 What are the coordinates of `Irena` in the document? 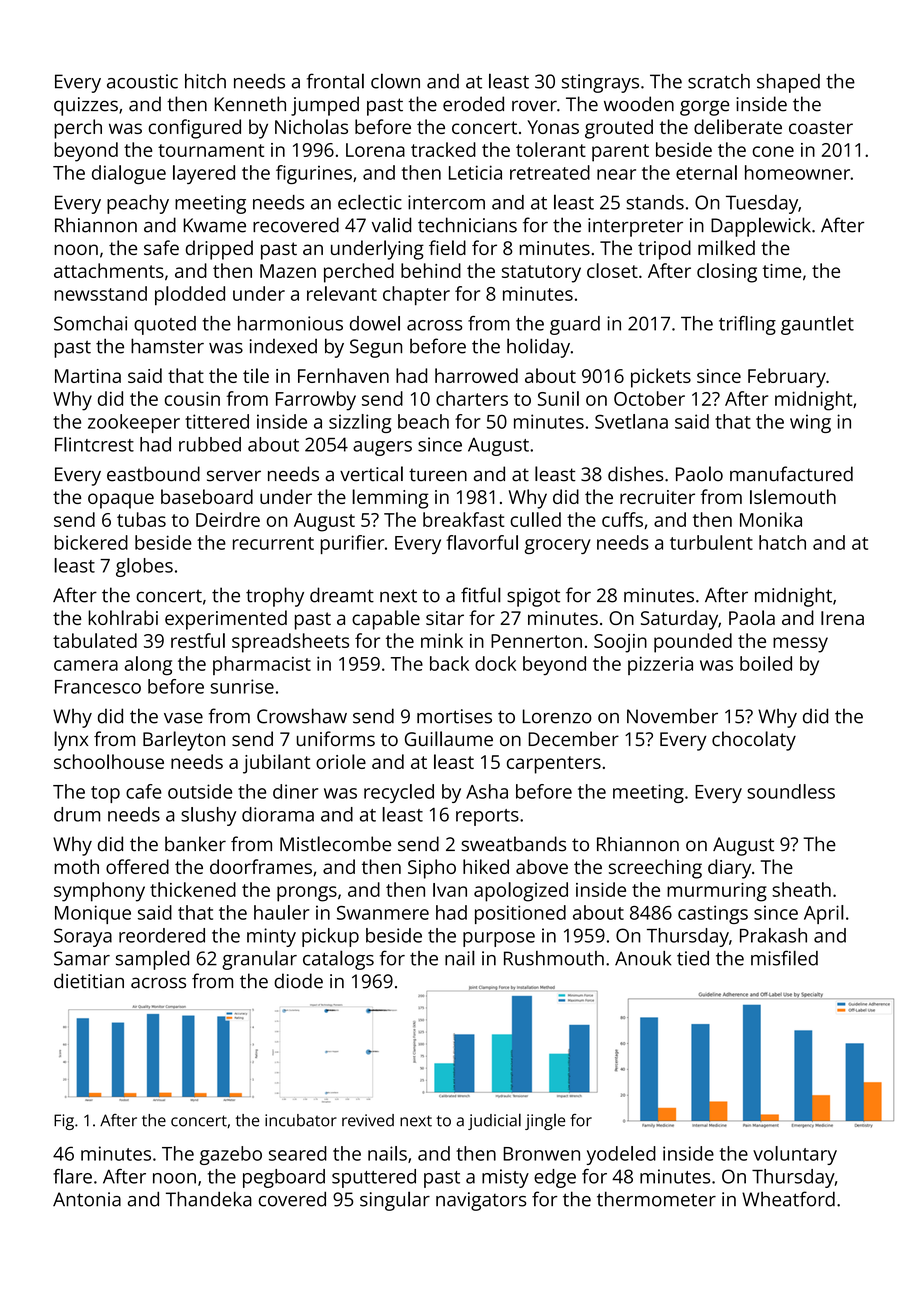 It's located at (842, 618).
